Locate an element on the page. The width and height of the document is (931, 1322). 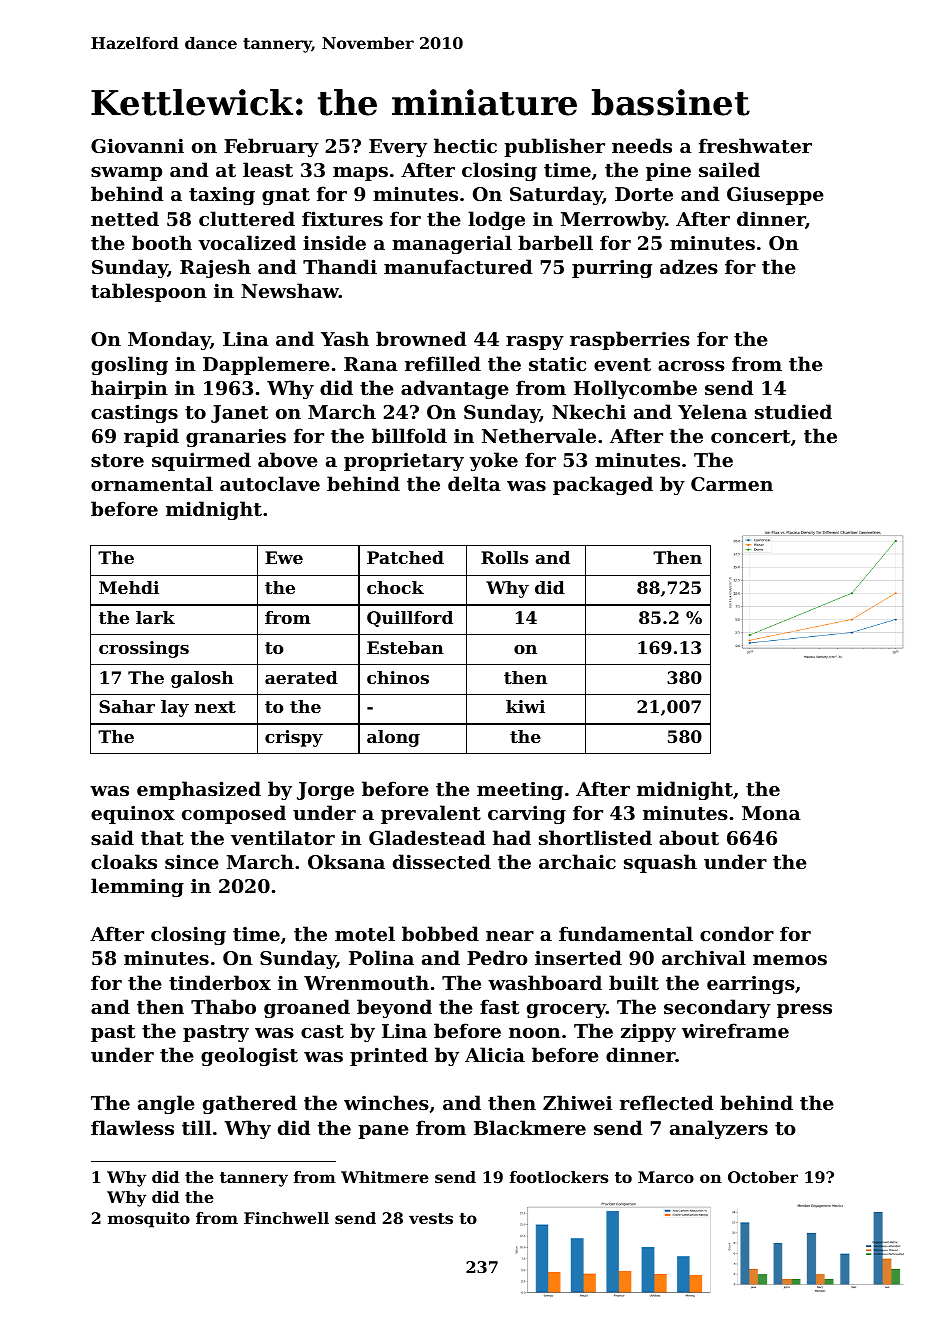
Zhiwei is located at coordinates (577, 1102).
